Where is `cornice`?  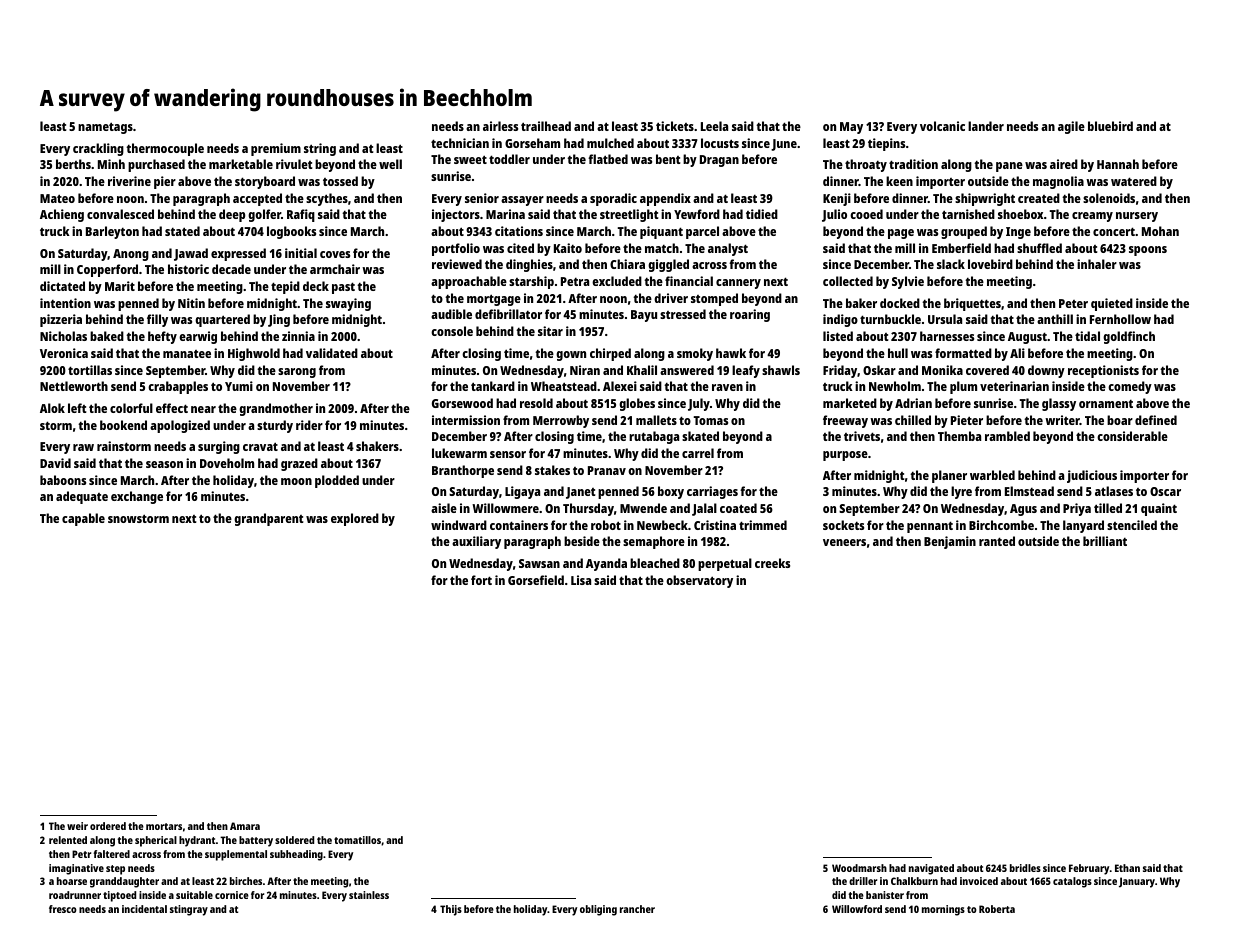 cornice is located at coordinates (232, 895).
